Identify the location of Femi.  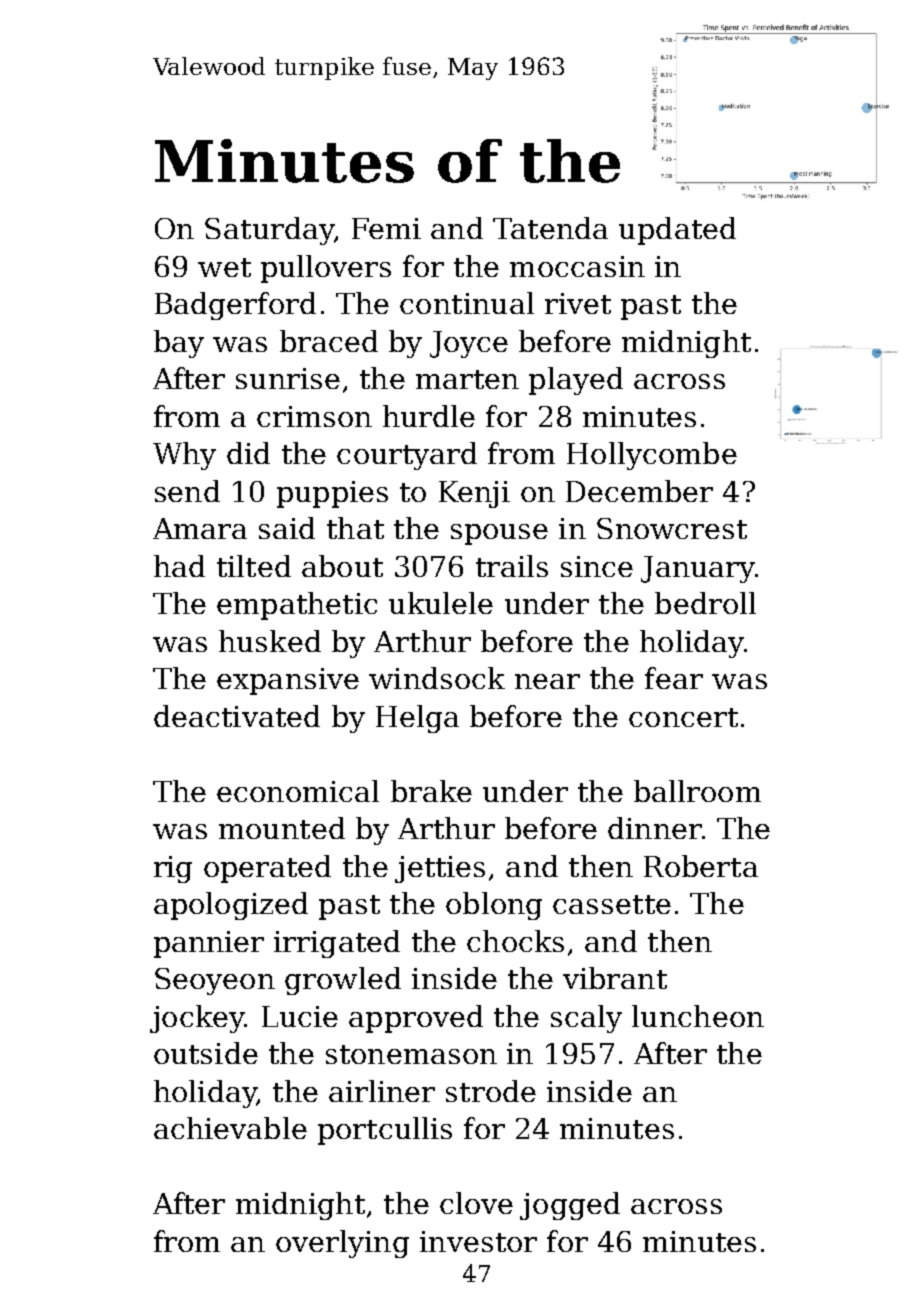
(386, 228).
